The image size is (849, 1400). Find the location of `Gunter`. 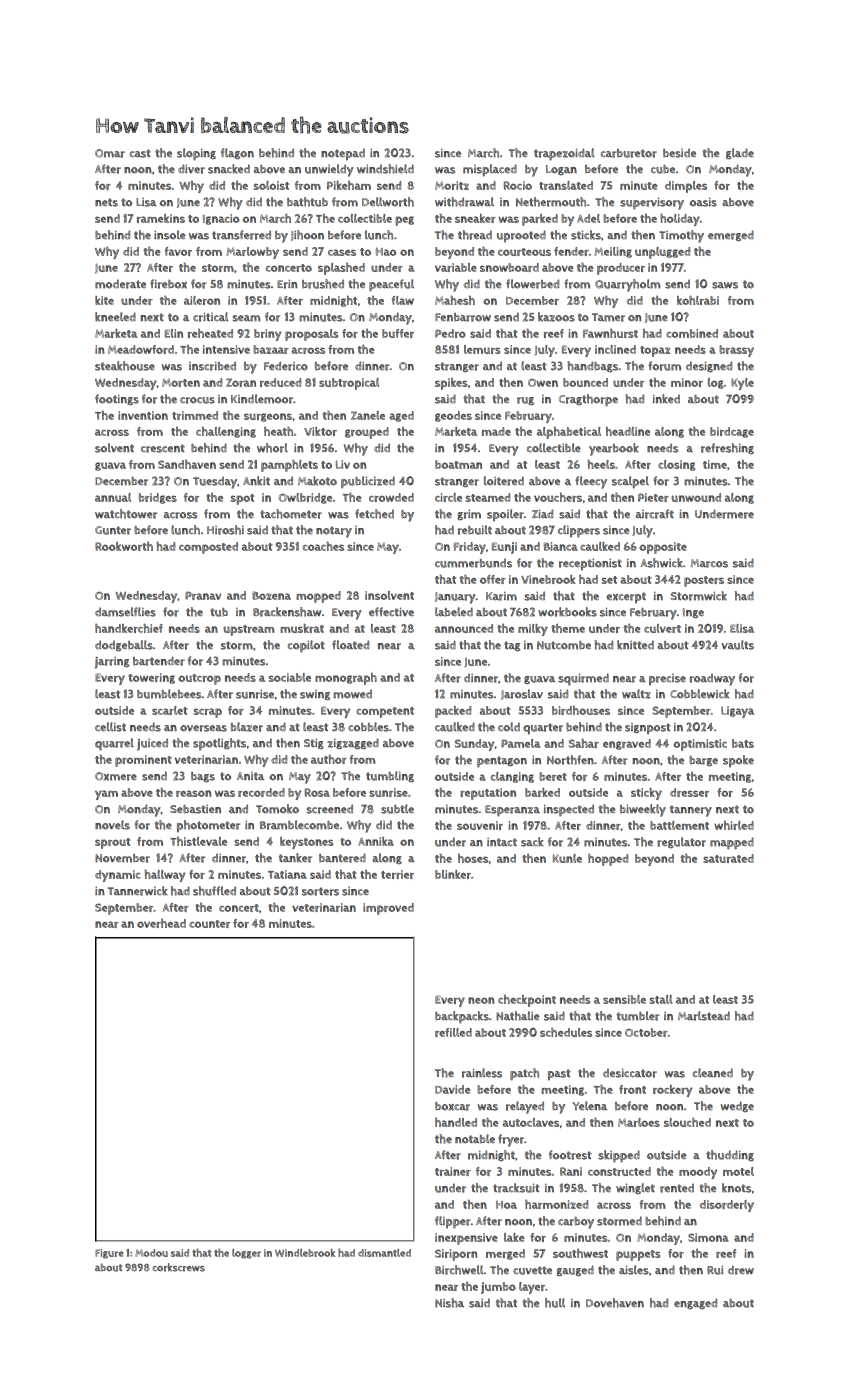

Gunter is located at coordinates (113, 530).
